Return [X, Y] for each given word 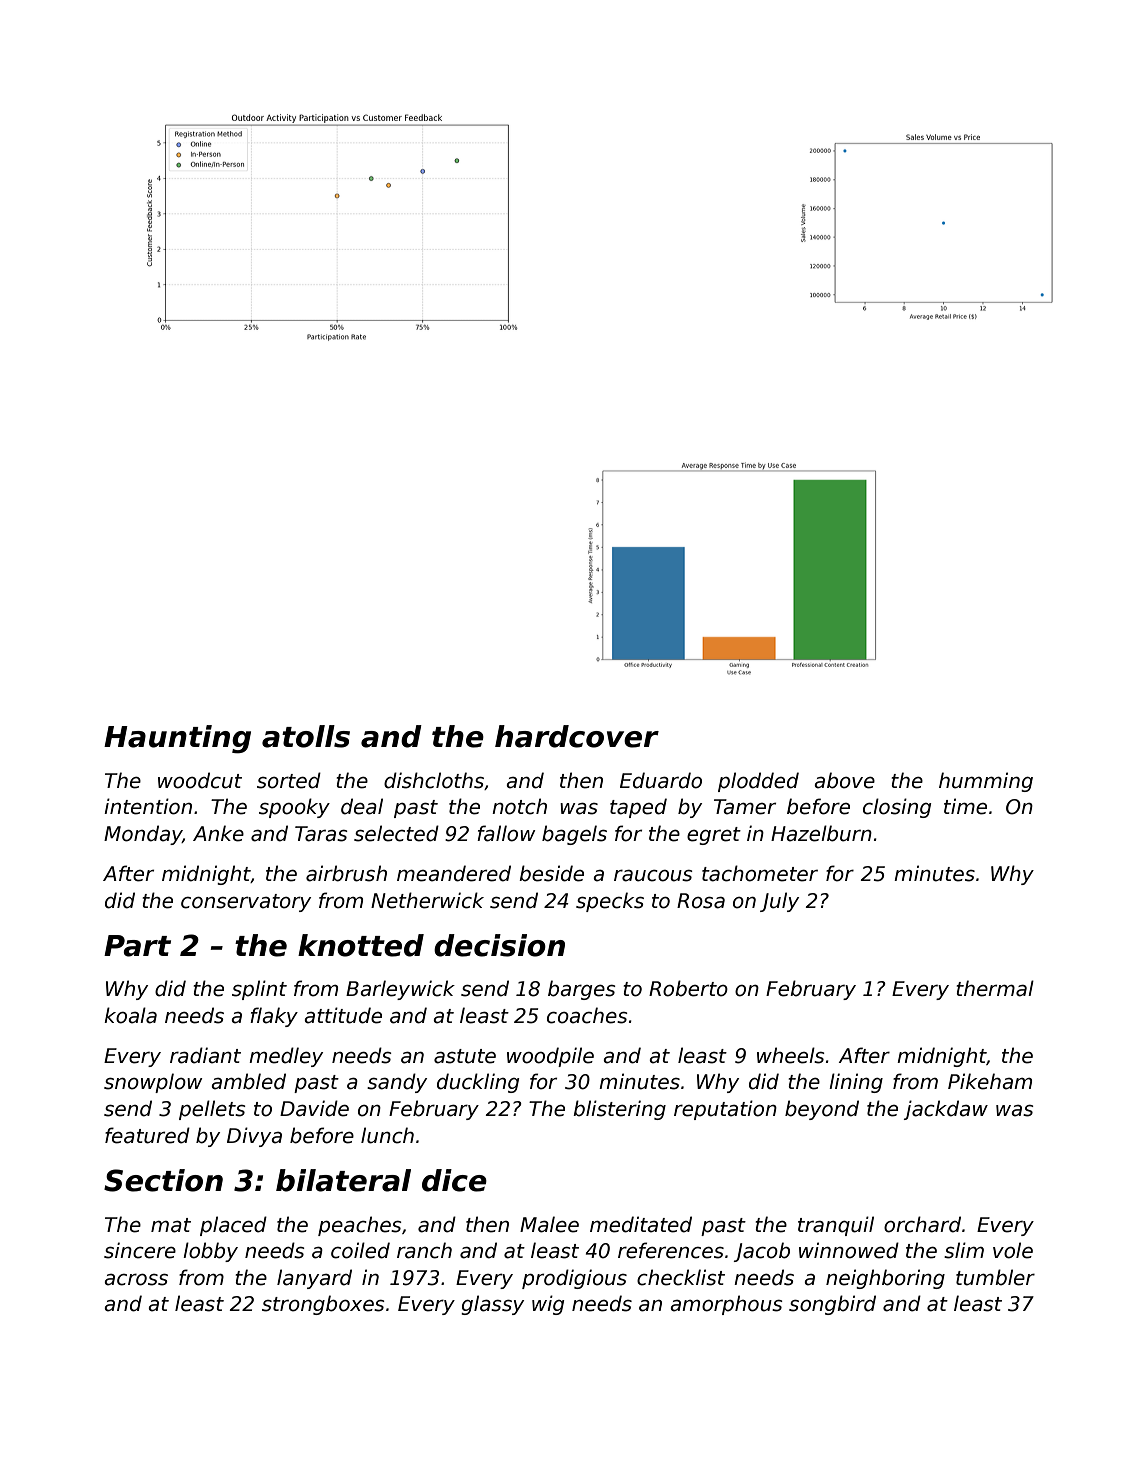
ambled [248, 1081]
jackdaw [945, 1110]
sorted [289, 780]
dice [454, 1180]
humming [986, 782]
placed [233, 1226]
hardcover [577, 736]
